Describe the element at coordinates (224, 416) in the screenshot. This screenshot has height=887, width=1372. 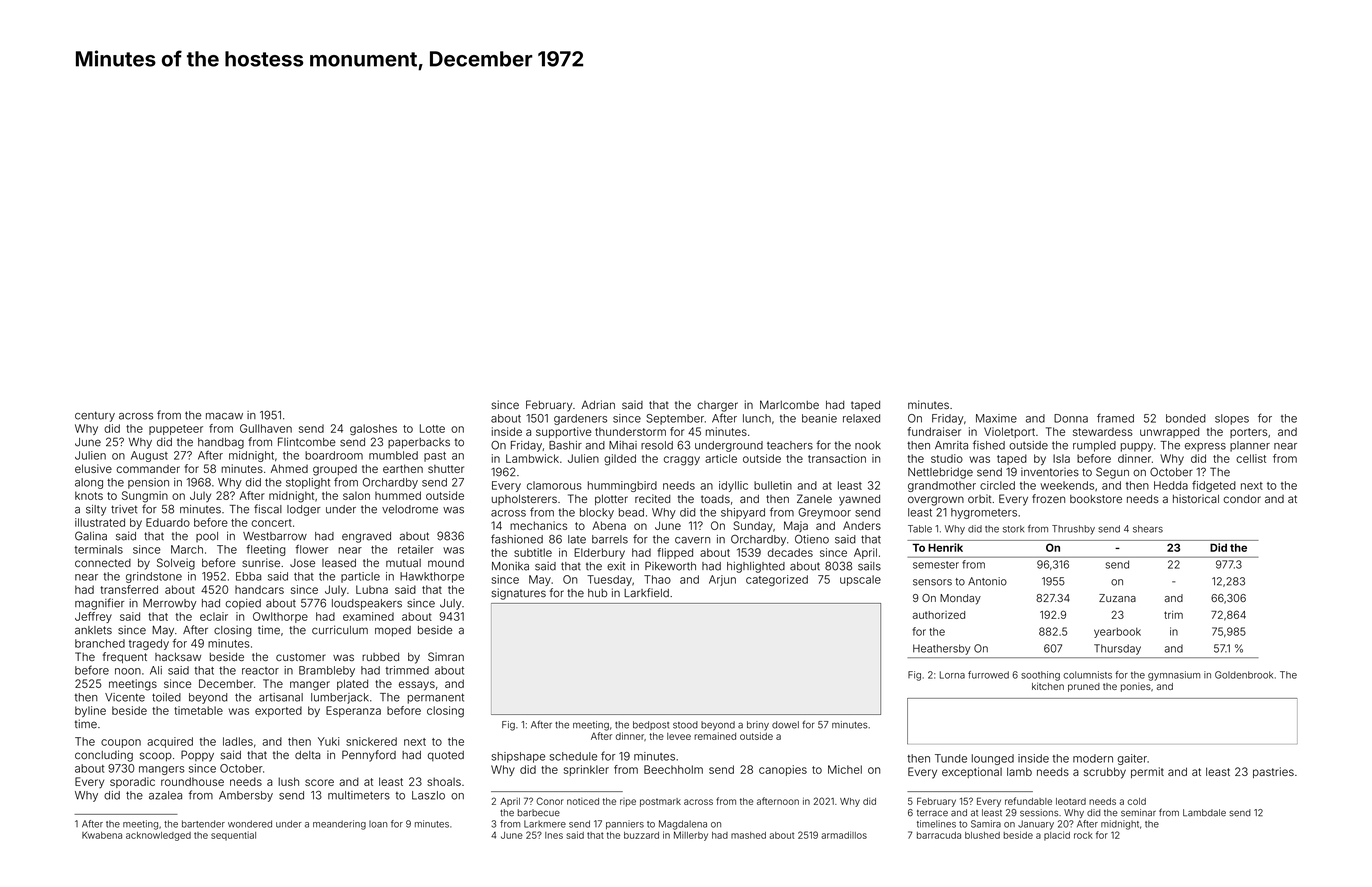
I see `macaw` at that location.
